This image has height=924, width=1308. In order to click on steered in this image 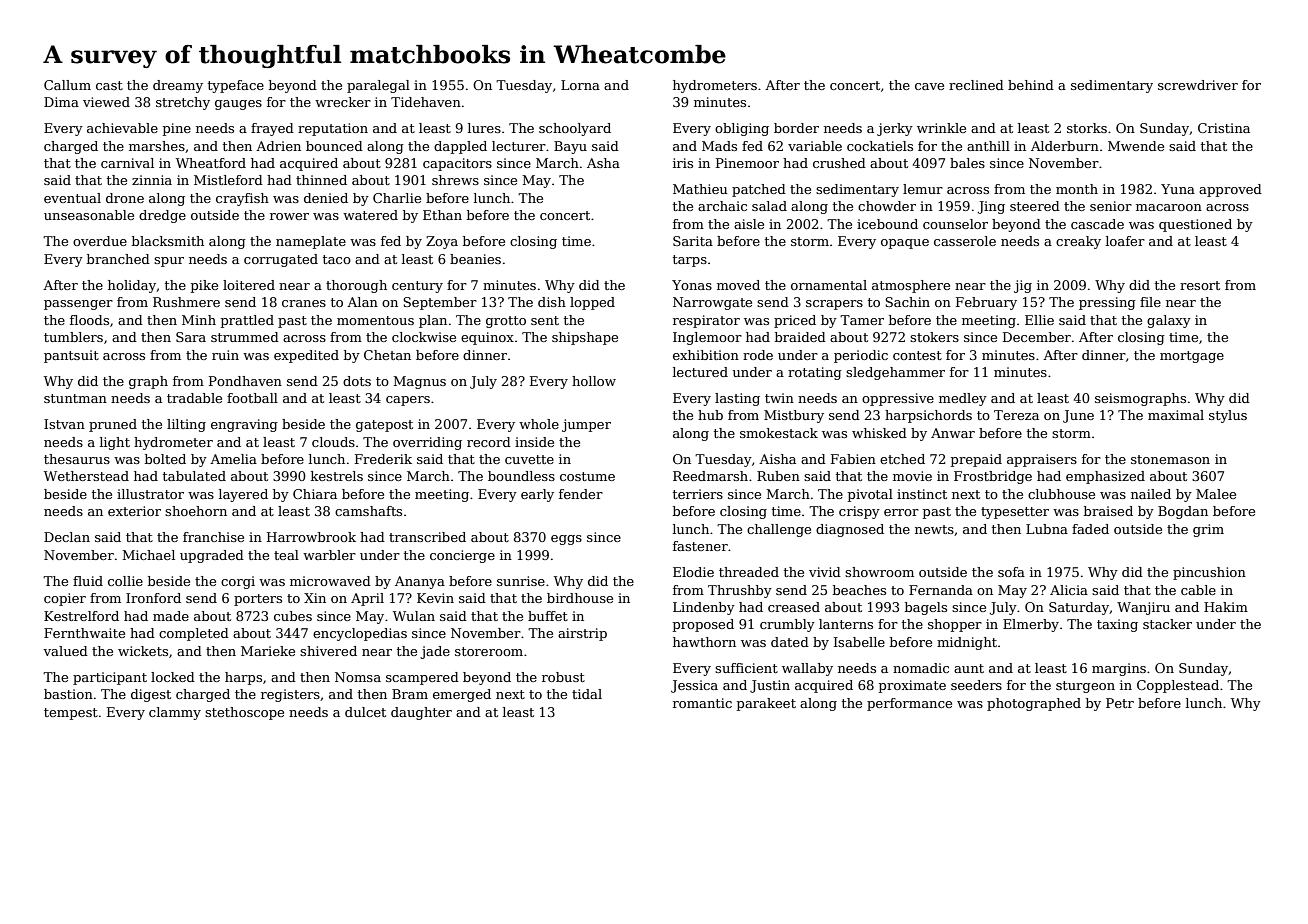, I will do `click(1035, 206)`.
